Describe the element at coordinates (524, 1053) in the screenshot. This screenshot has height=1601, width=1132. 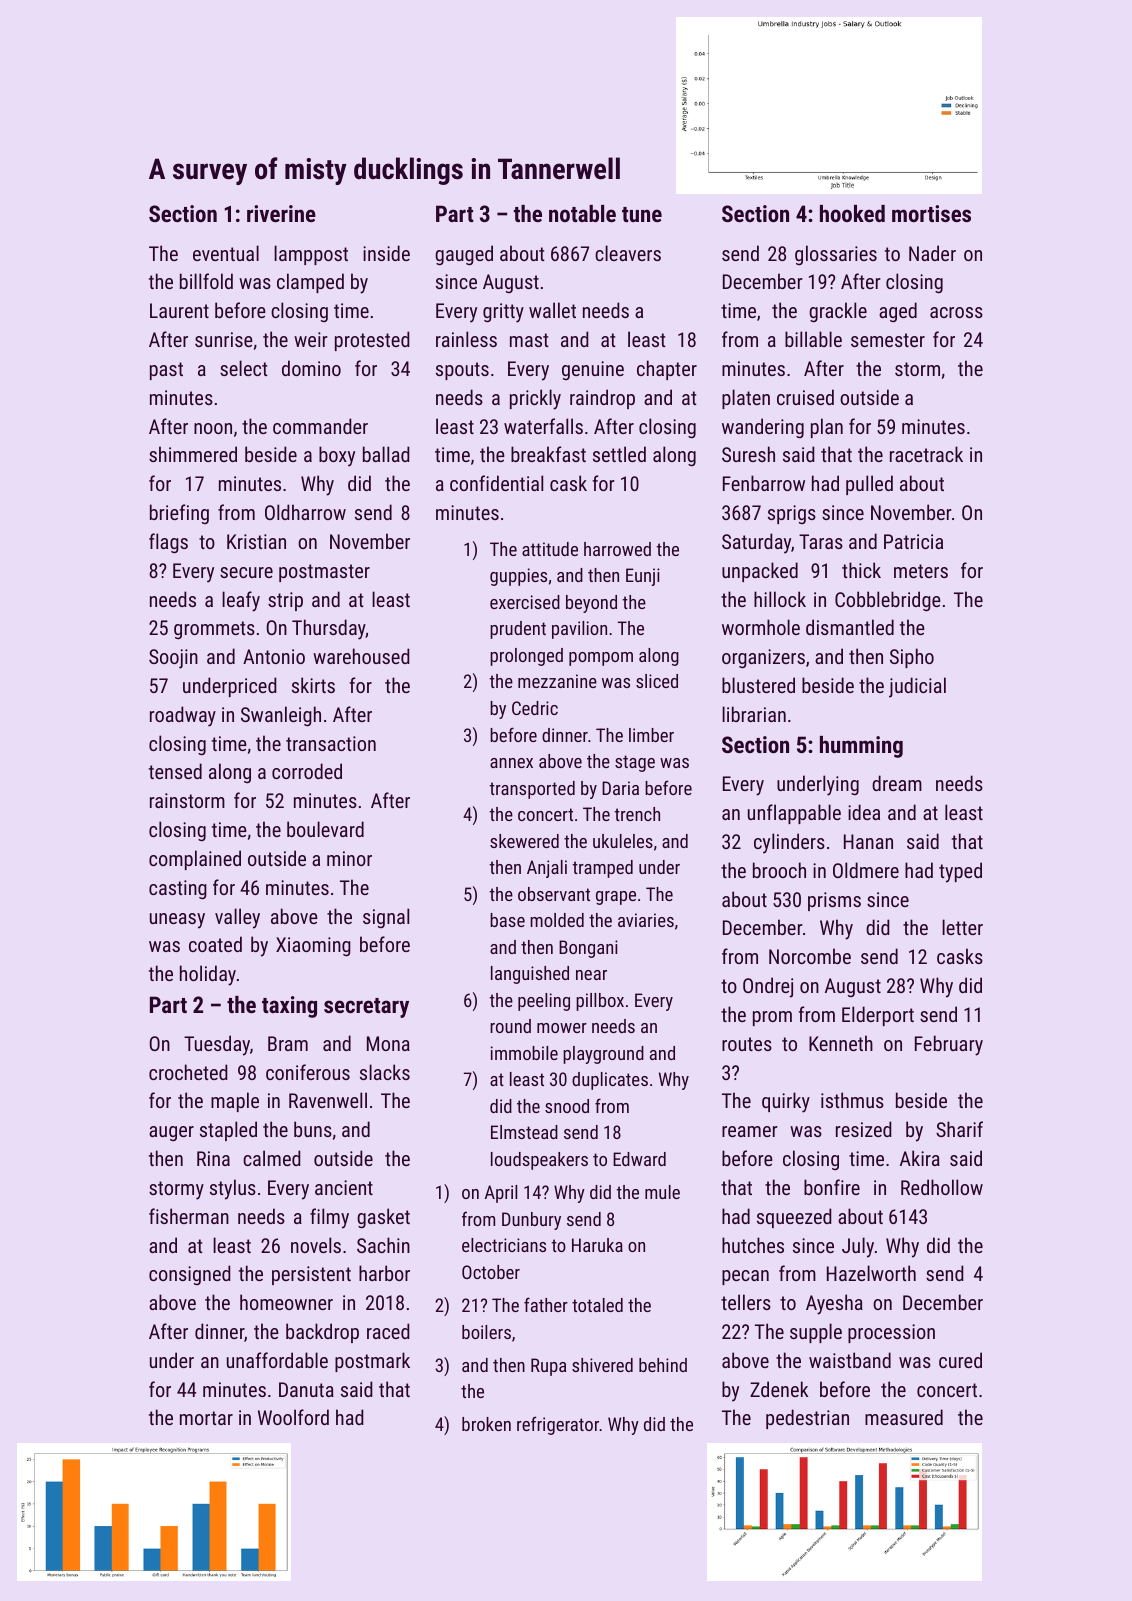
I see `immobile` at that location.
